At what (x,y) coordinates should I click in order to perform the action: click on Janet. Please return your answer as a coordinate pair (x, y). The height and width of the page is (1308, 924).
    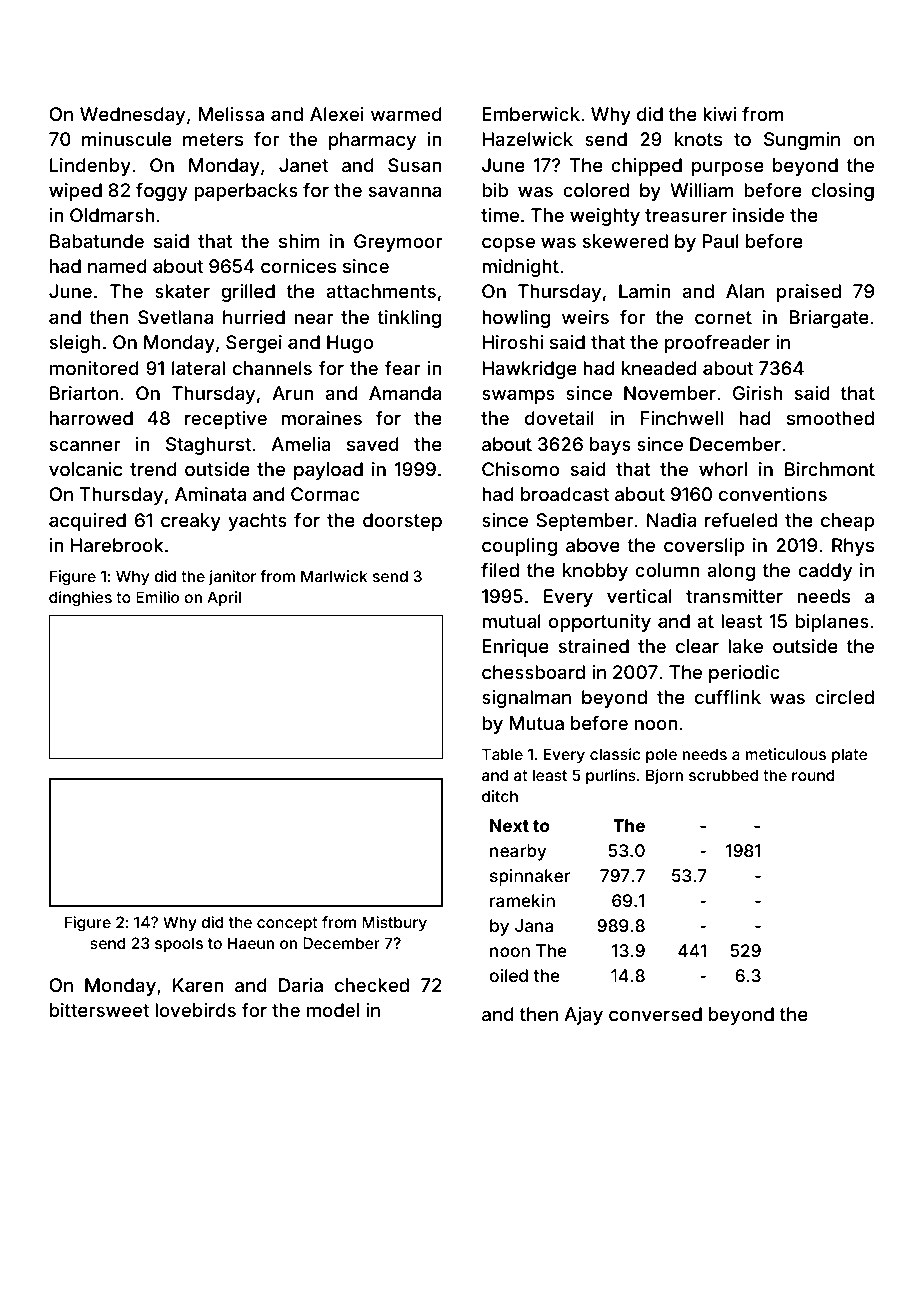
    Looking at the image, I should click on (303, 165).
